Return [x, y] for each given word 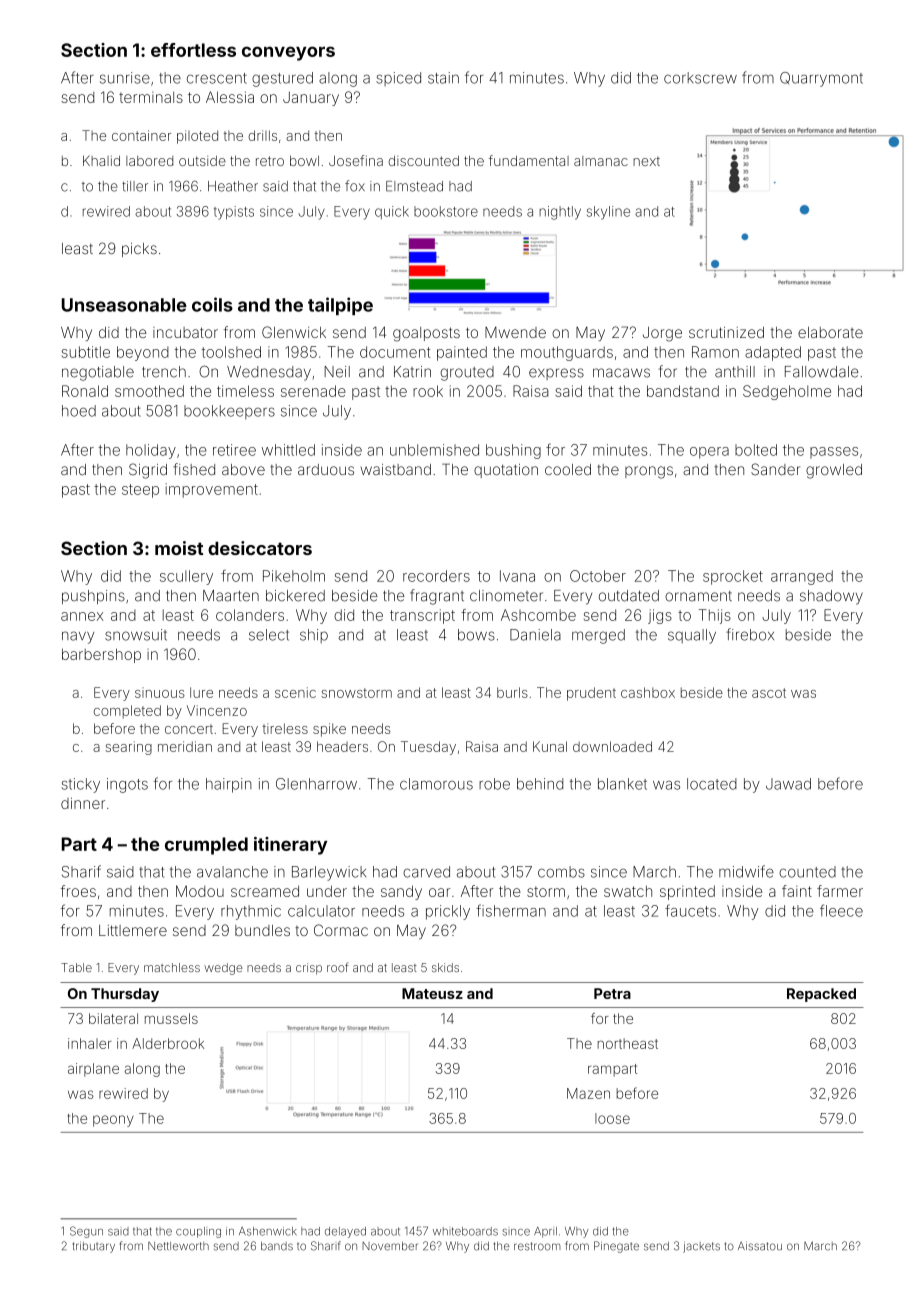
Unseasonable [124, 305]
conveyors [288, 53]
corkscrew [700, 78]
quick [392, 212]
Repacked [821, 995]
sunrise [125, 78]
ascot [769, 693]
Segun [86, 1232]
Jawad [788, 784]
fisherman [511, 910]
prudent [591, 694]
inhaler [89, 1043]
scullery [186, 577]
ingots [127, 785]
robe [494, 784]
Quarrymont [821, 79]
